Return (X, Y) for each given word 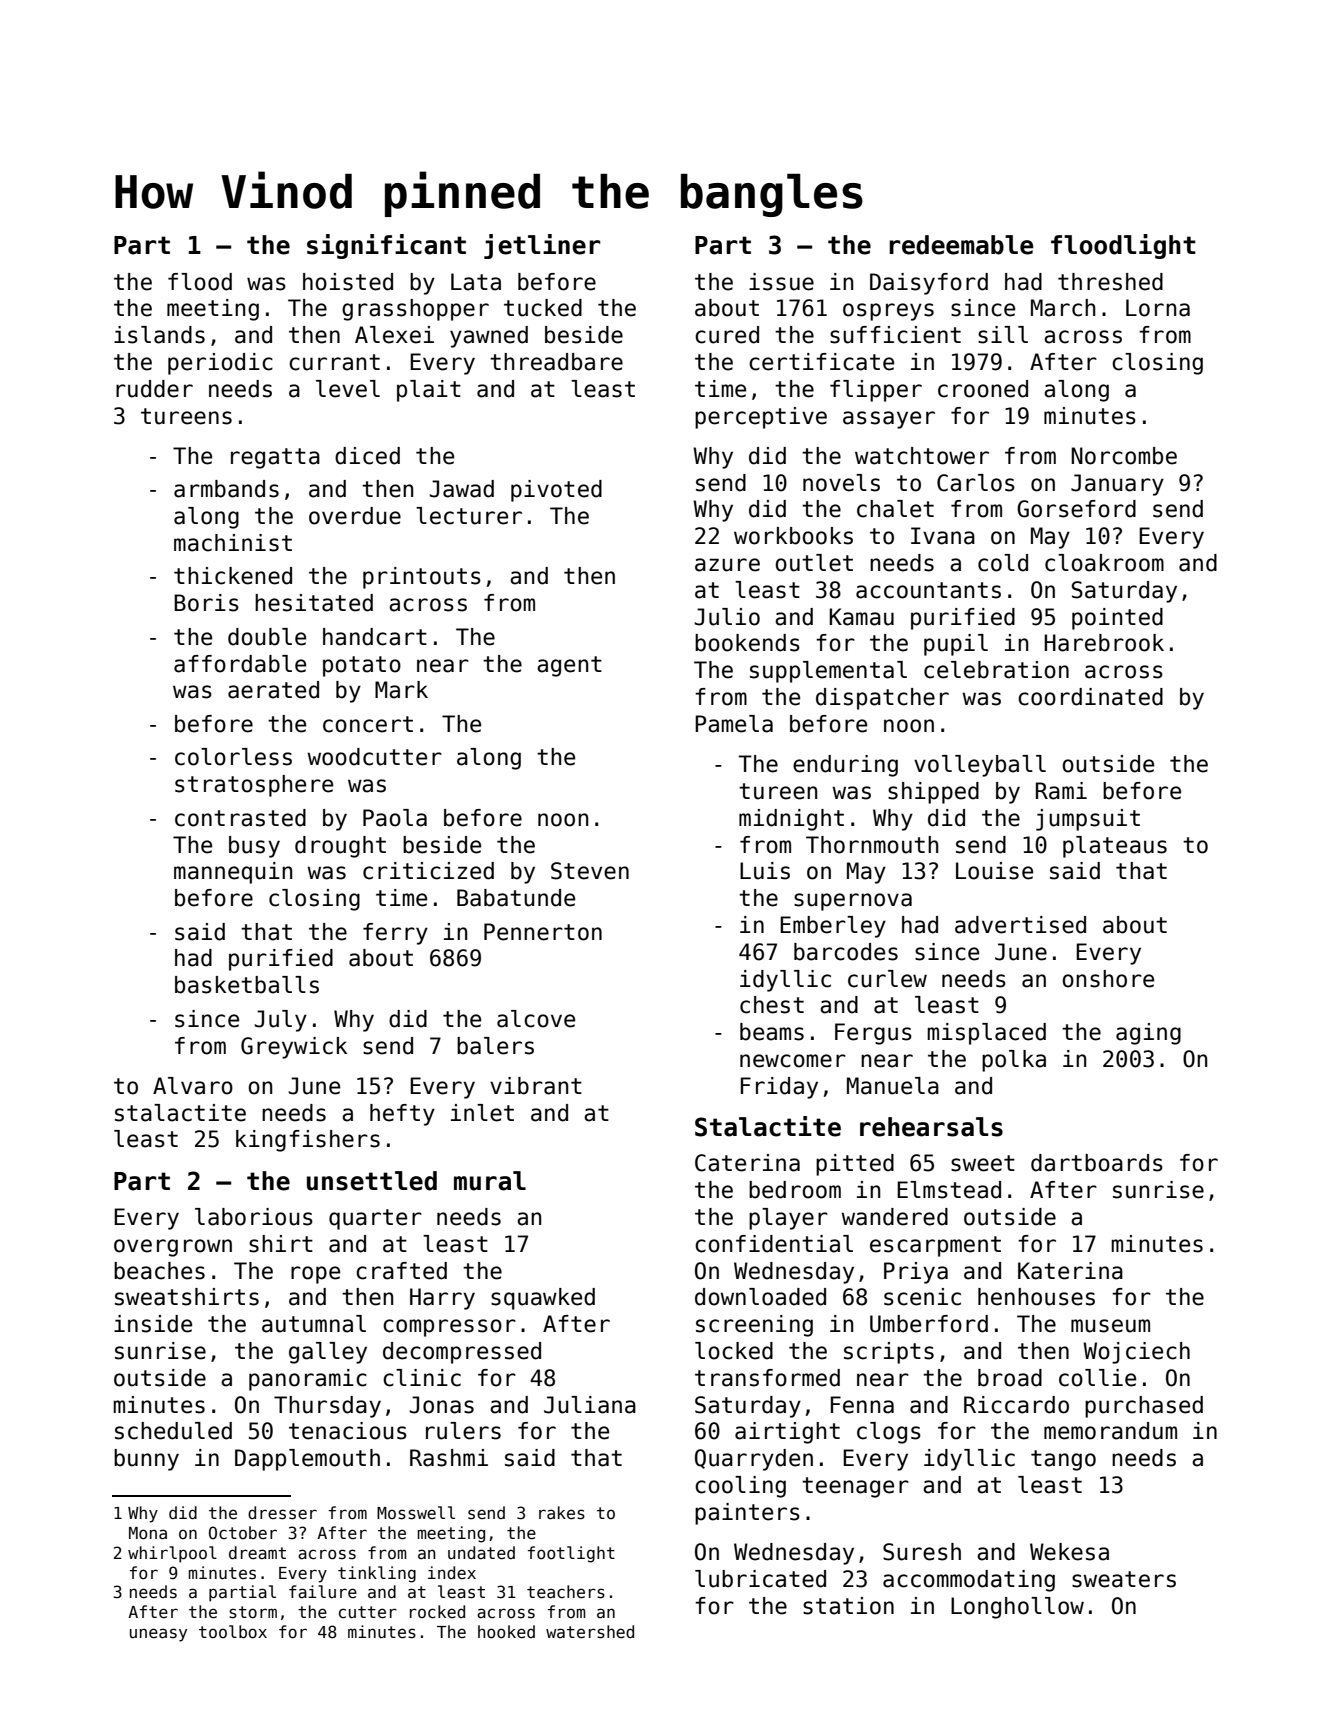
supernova (853, 902)
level (348, 389)
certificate (821, 362)
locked (734, 1351)
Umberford (929, 1324)
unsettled (372, 1181)
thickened (233, 576)
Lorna (1158, 308)
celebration (996, 670)
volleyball (980, 766)
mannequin (233, 873)
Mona (148, 1533)
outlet (814, 563)
